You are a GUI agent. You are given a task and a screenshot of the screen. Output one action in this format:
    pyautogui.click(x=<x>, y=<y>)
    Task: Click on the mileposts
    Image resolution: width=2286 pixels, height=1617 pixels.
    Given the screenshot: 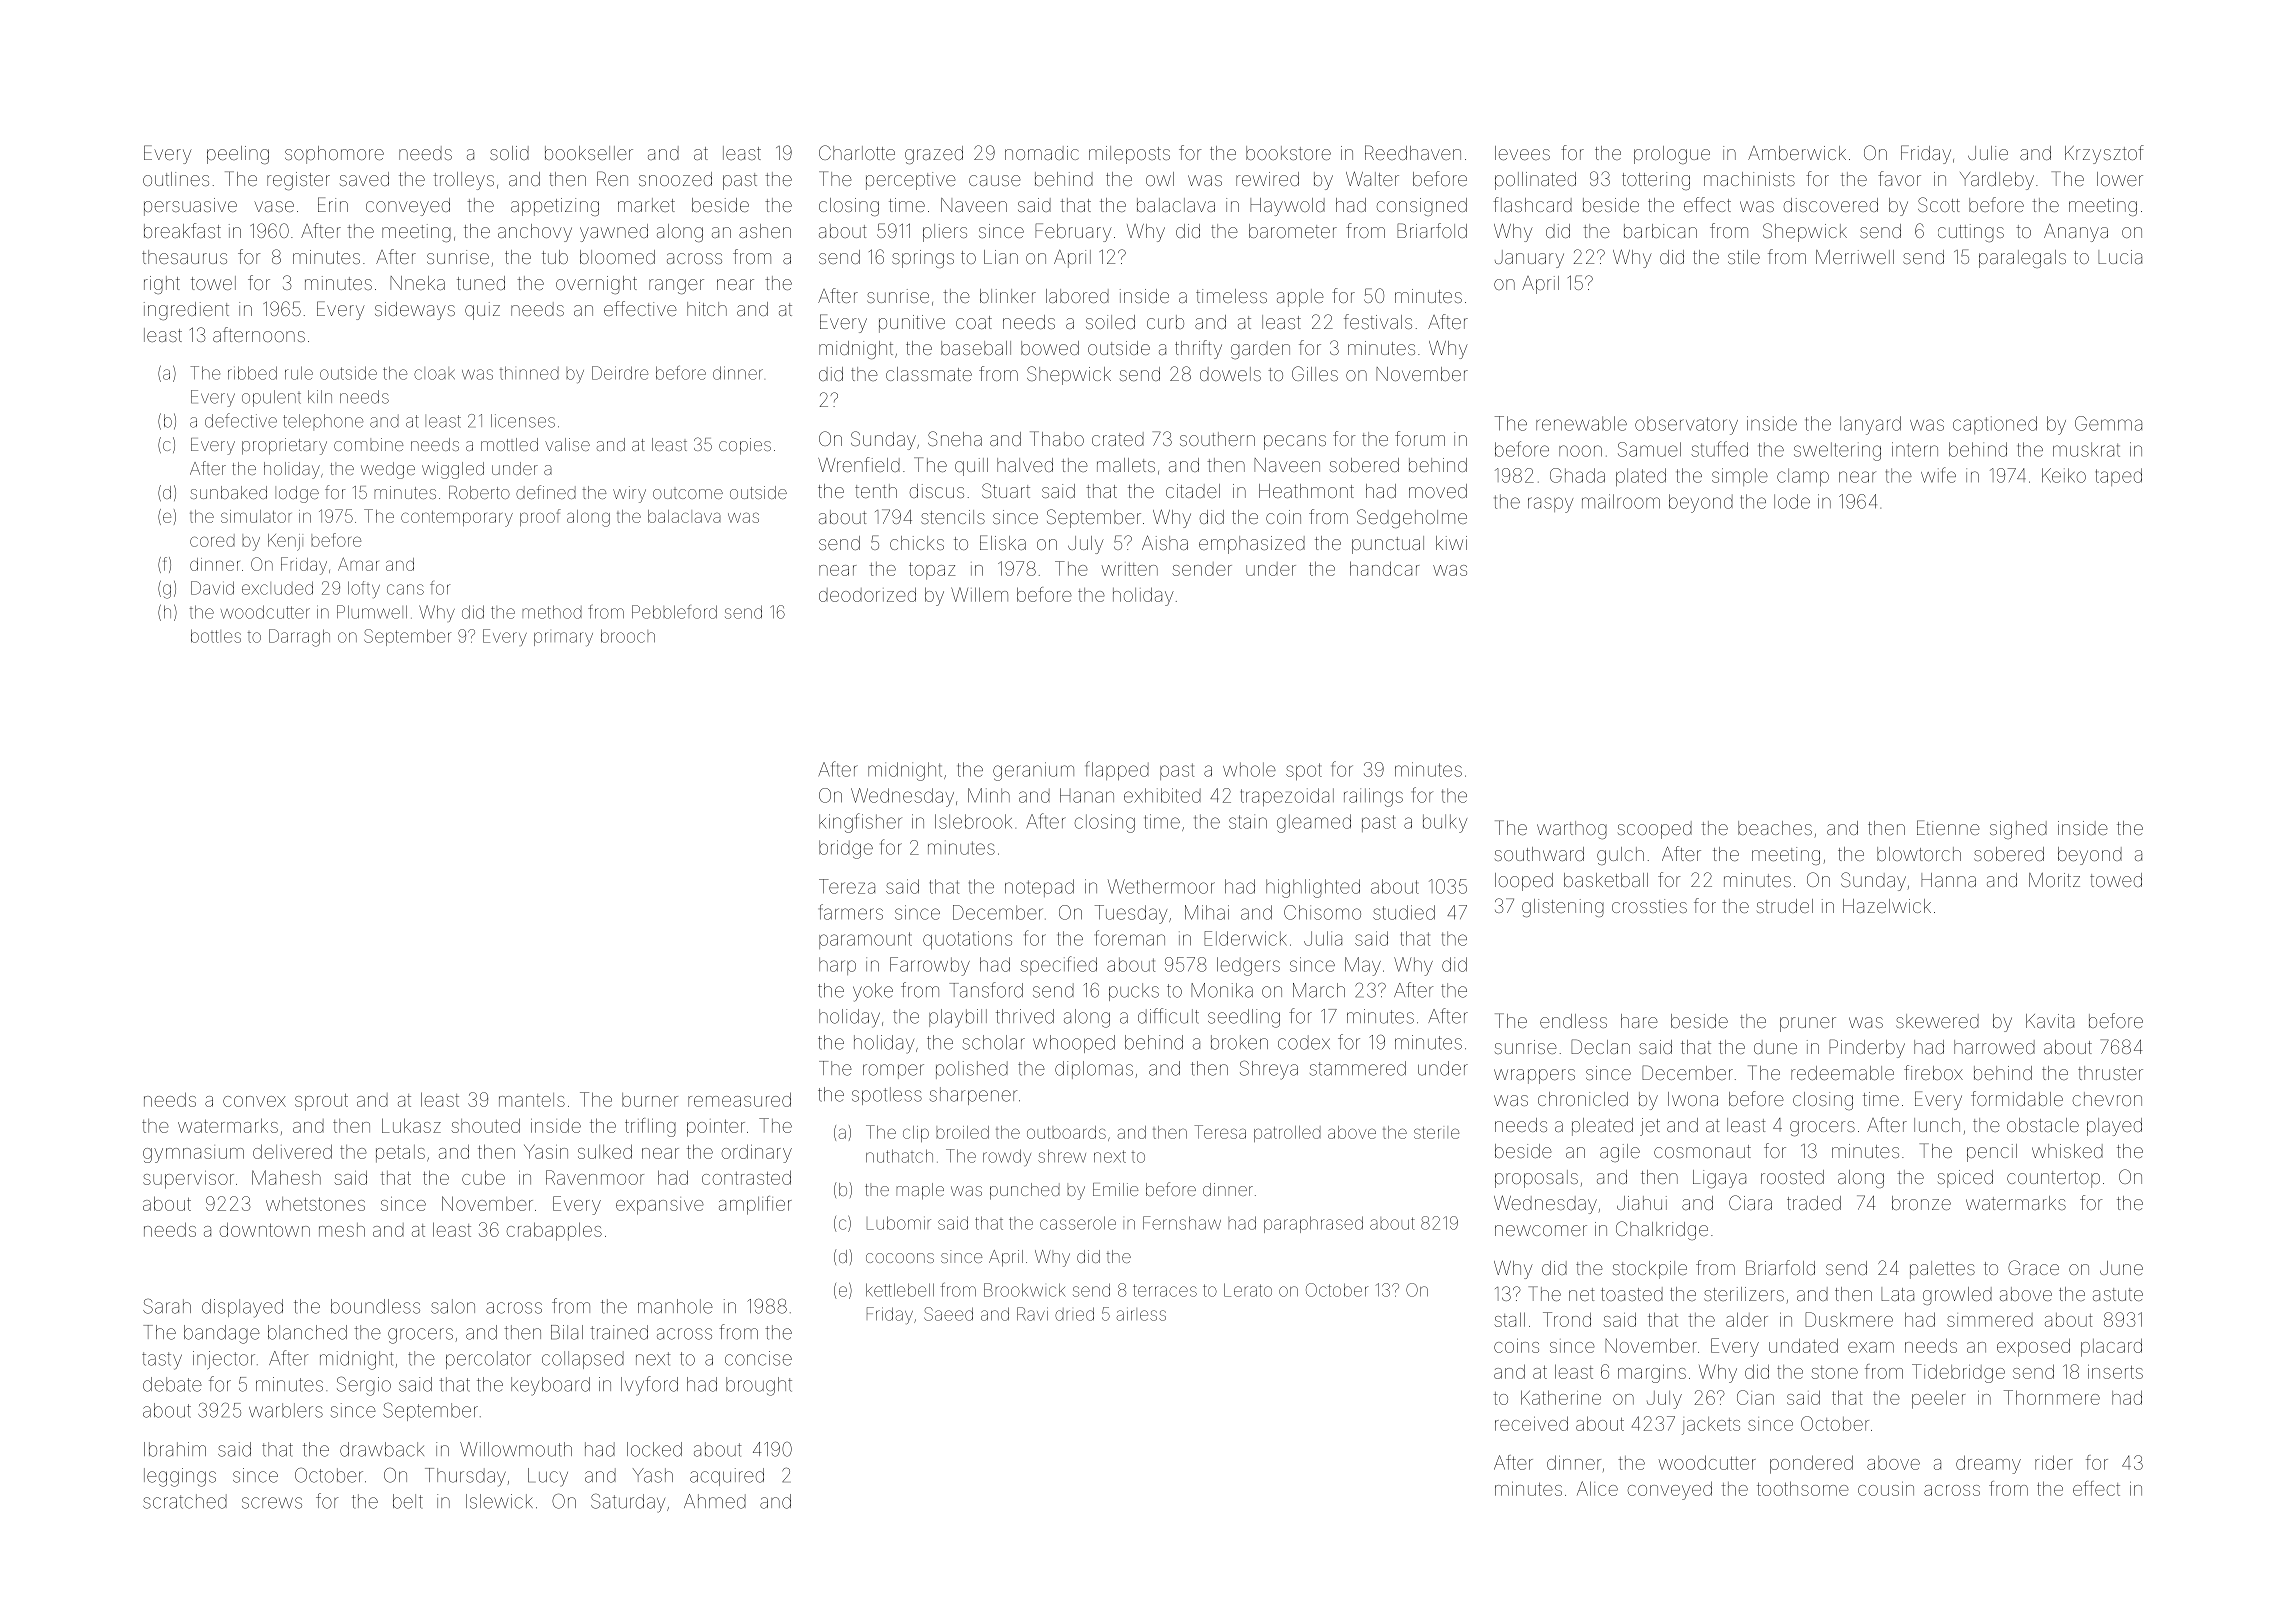 What is the action you would take?
    pyautogui.click(x=1129, y=155)
